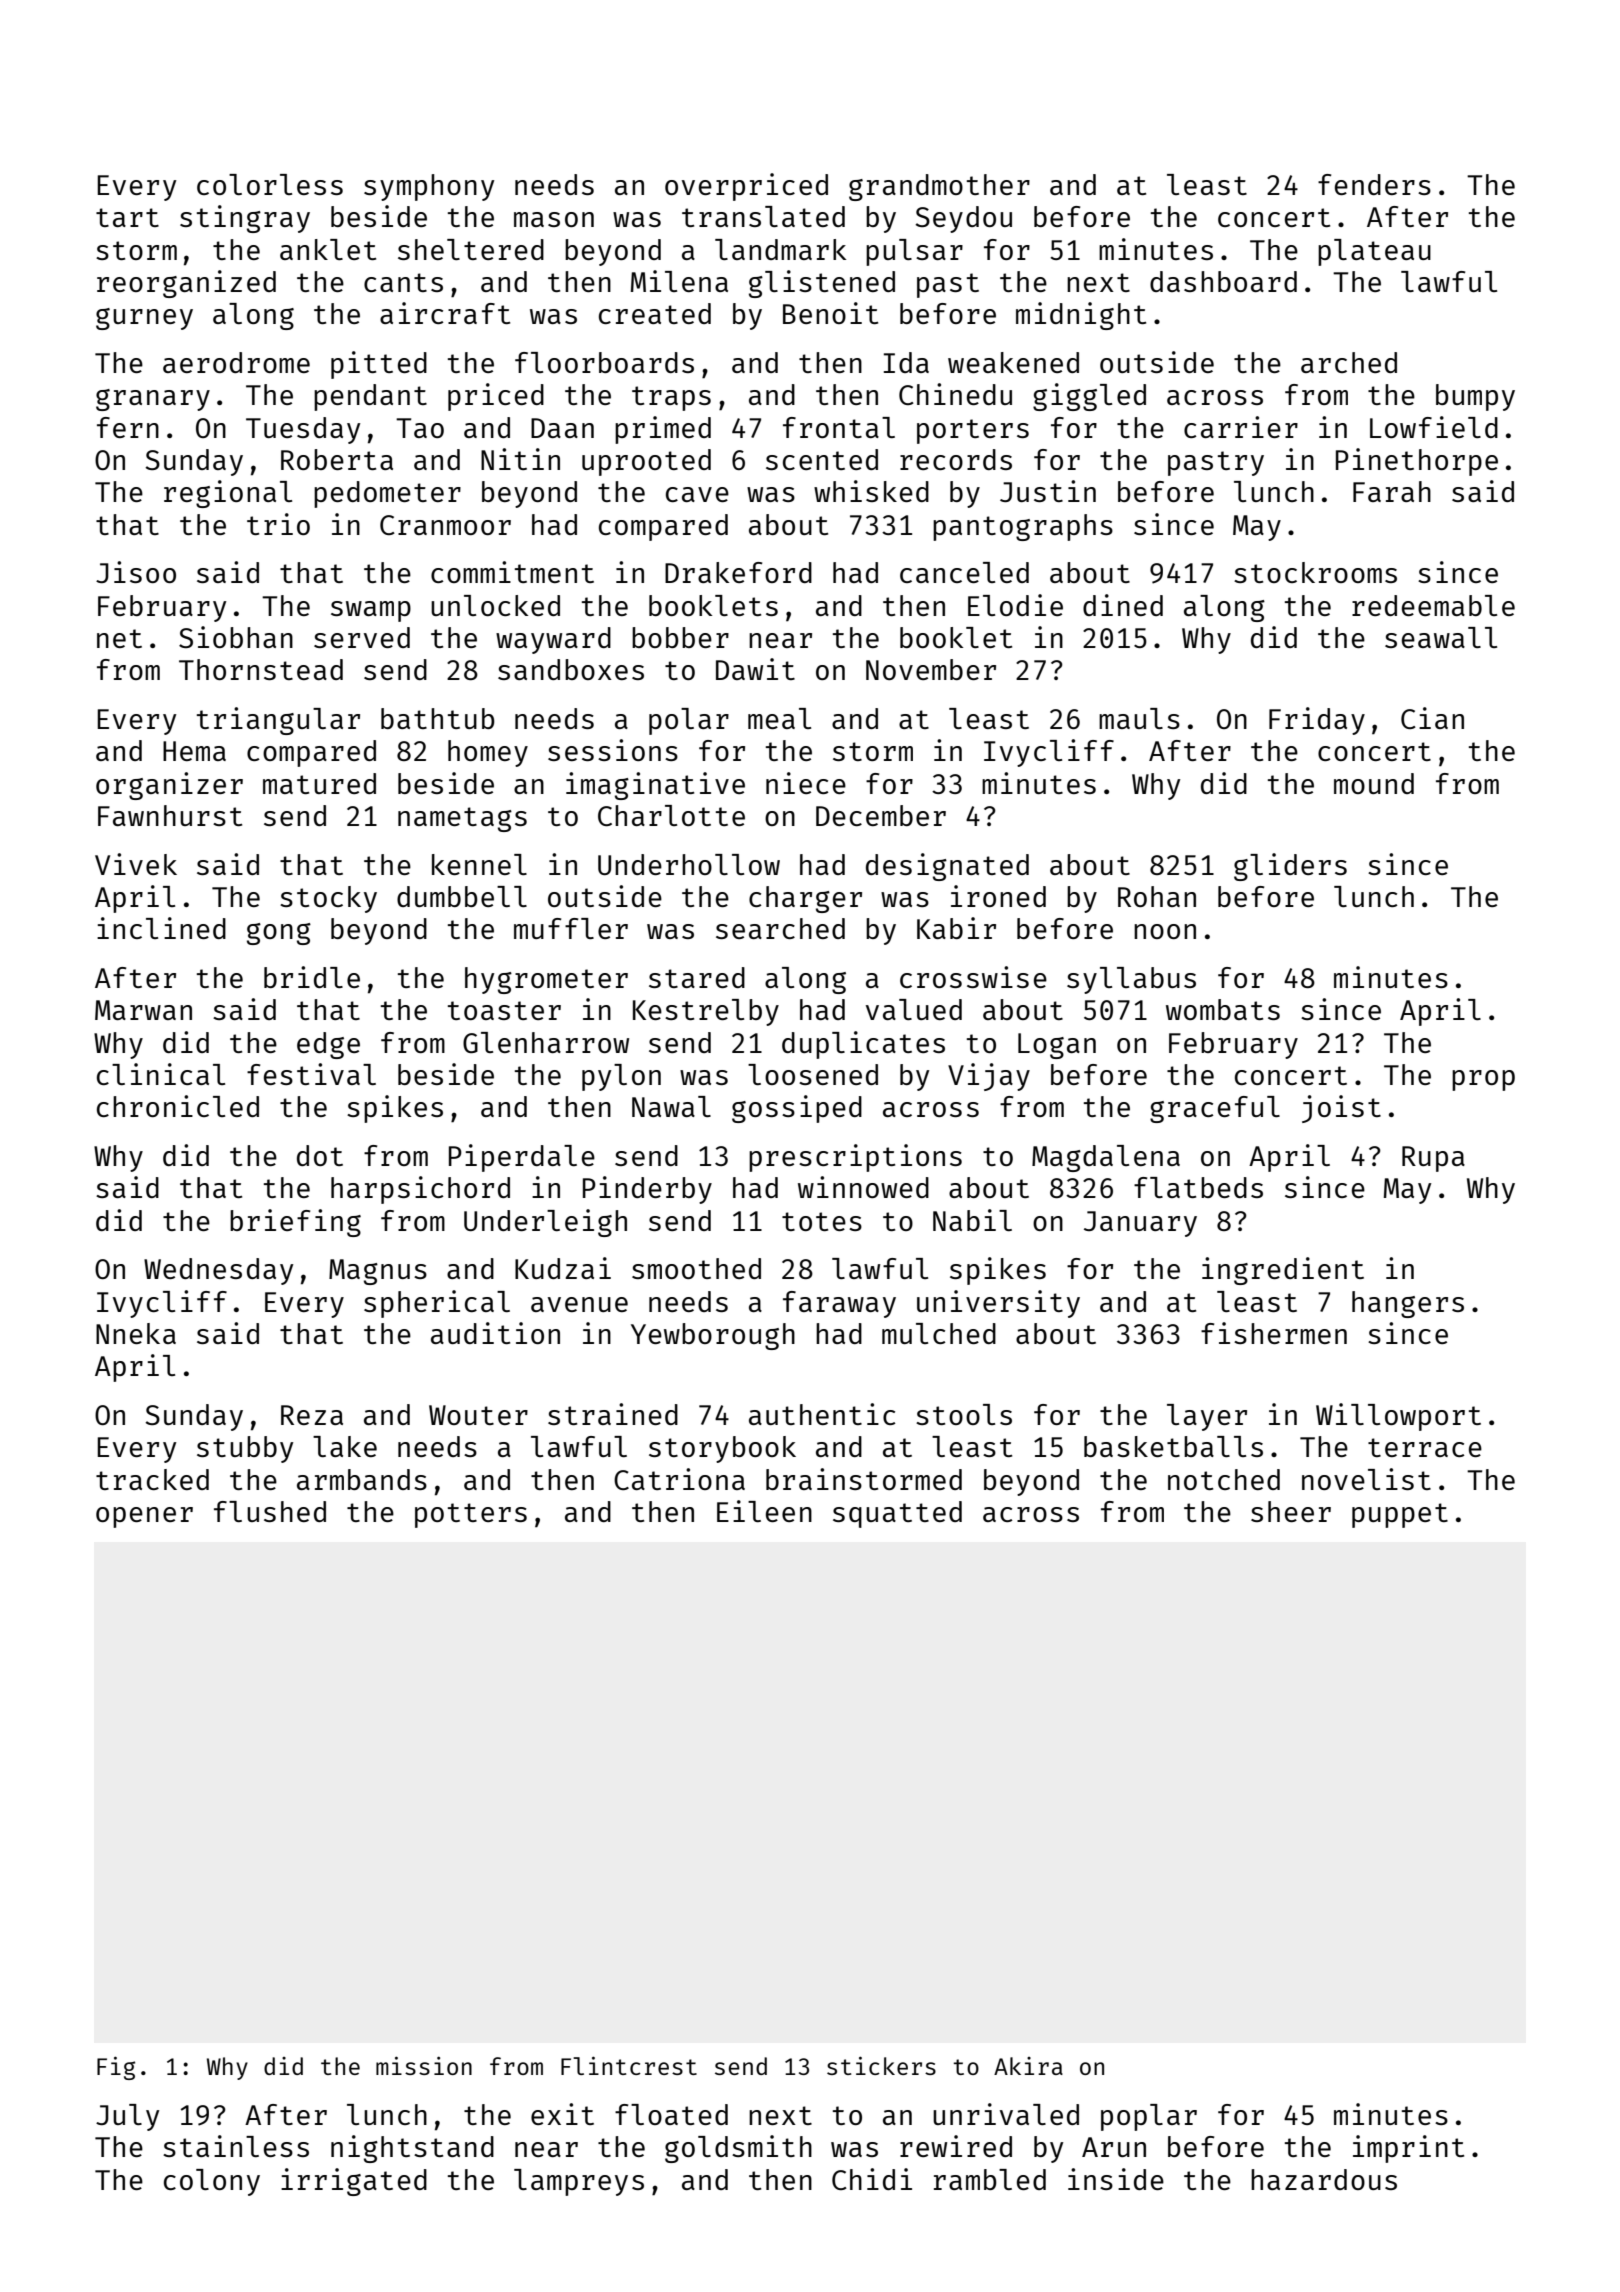 Image resolution: width=1620 pixels, height=2292 pixels. Describe the element at coordinates (1081, 316) in the screenshot. I see `midnight` at that location.
